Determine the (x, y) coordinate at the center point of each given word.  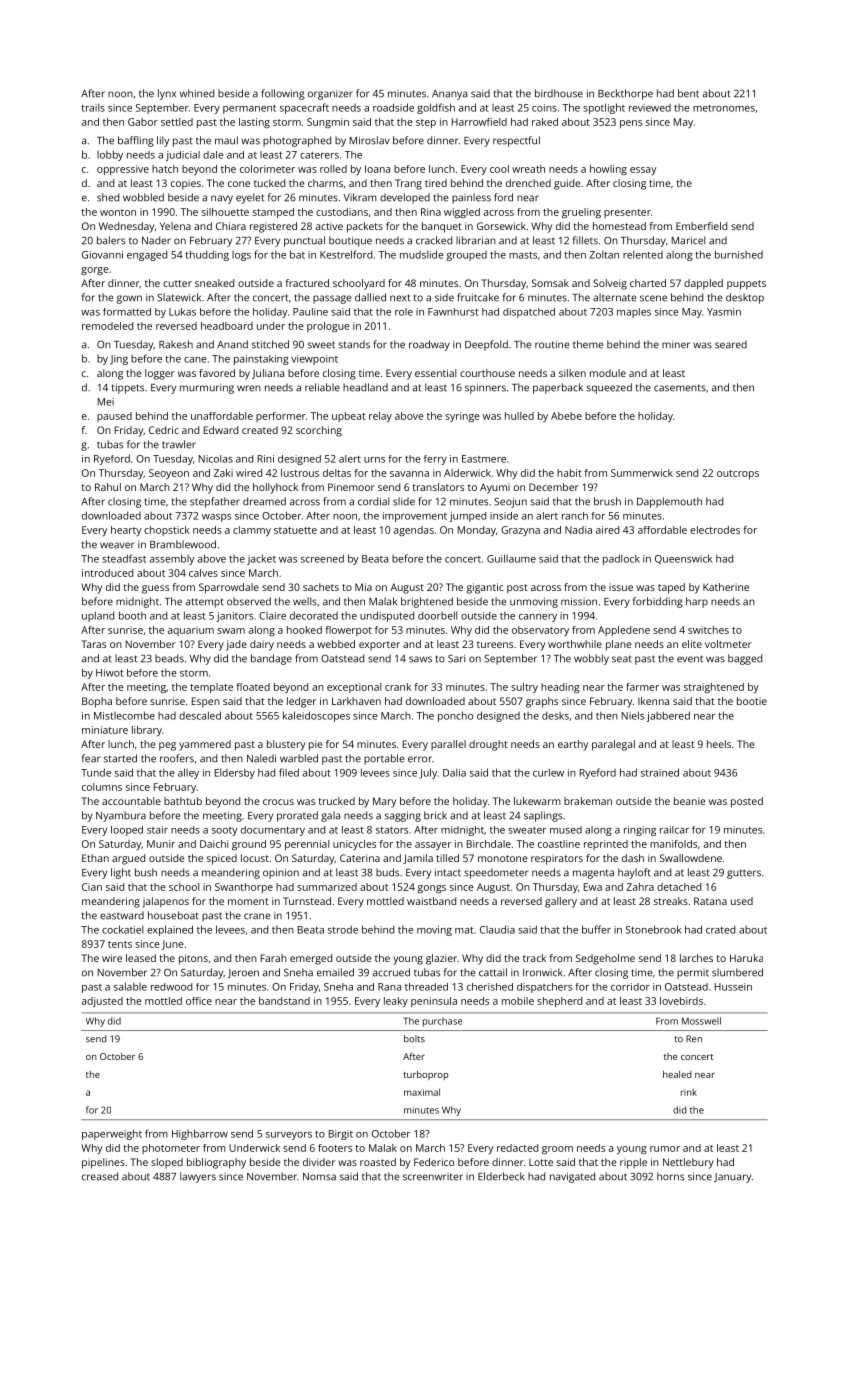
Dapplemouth (669, 502)
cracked (434, 240)
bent (688, 93)
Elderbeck (501, 1176)
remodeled (107, 326)
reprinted (606, 845)
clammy (252, 531)
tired (436, 183)
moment (248, 901)
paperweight (112, 1134)
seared (731, 344)
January (732, 1178)
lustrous (300, 473)
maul (226, 140)
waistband (431, 901)
